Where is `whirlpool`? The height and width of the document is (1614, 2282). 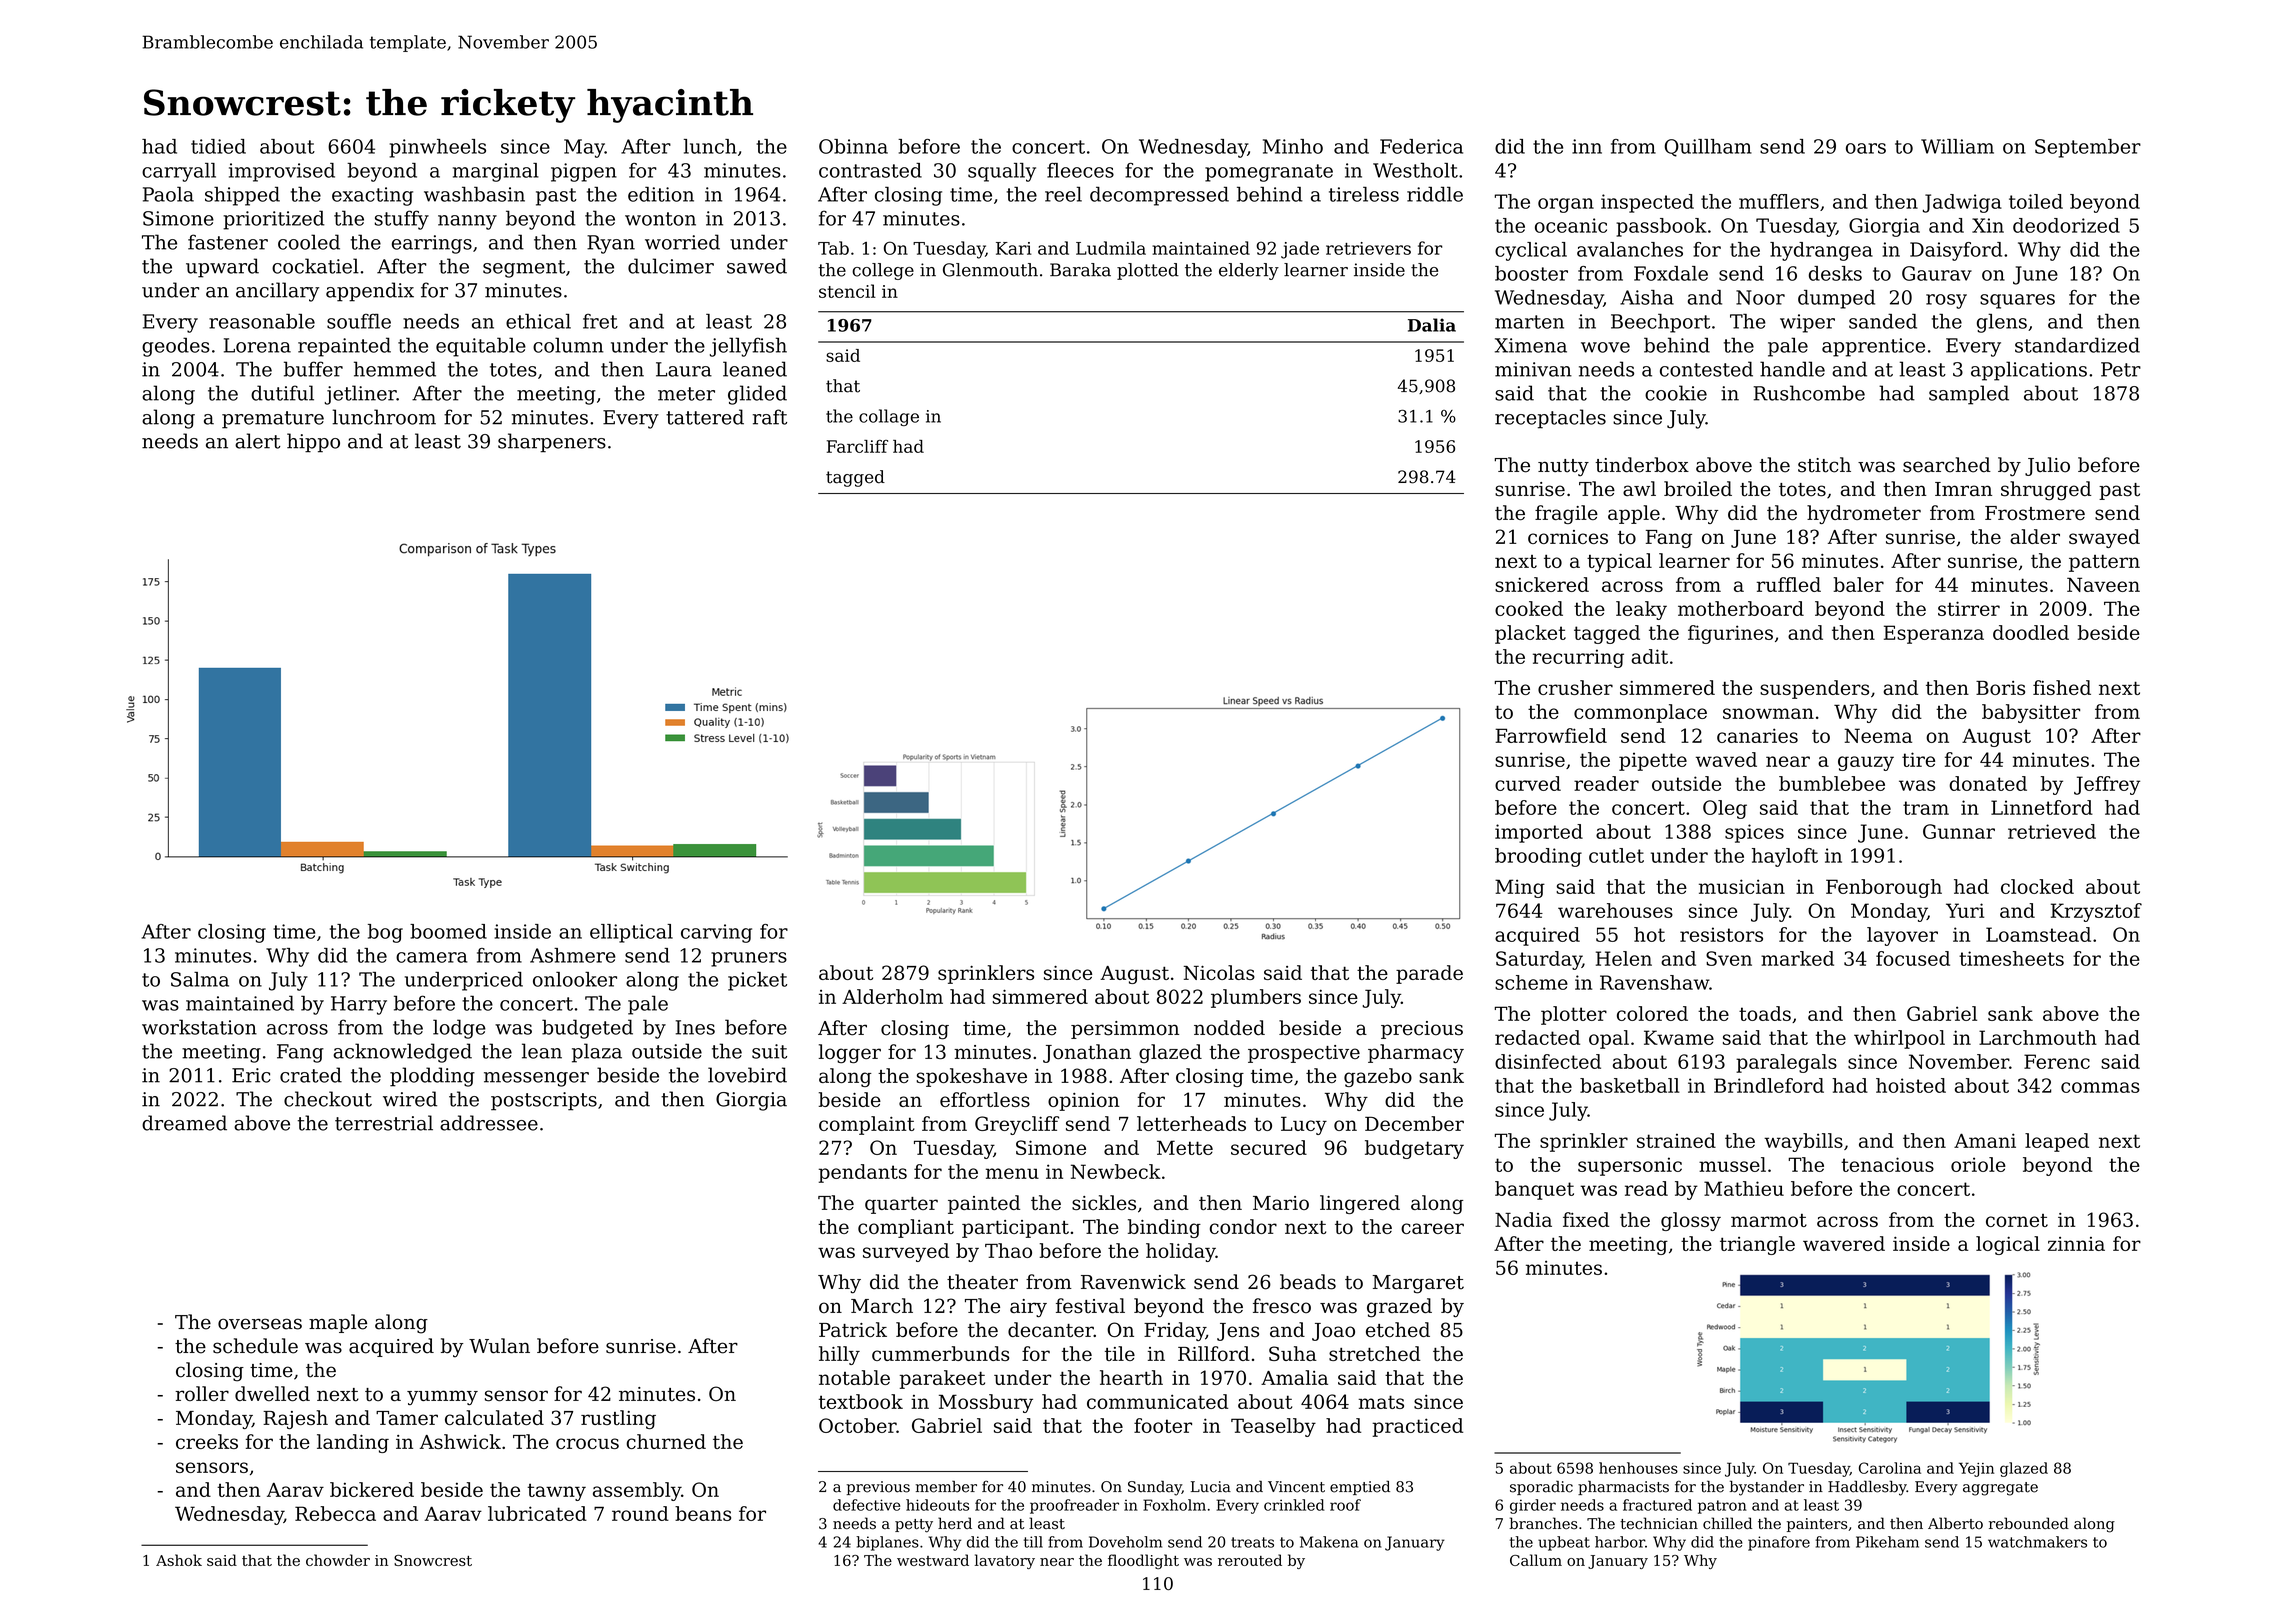 whirlpool is located at coordinates (1899, 1039).
